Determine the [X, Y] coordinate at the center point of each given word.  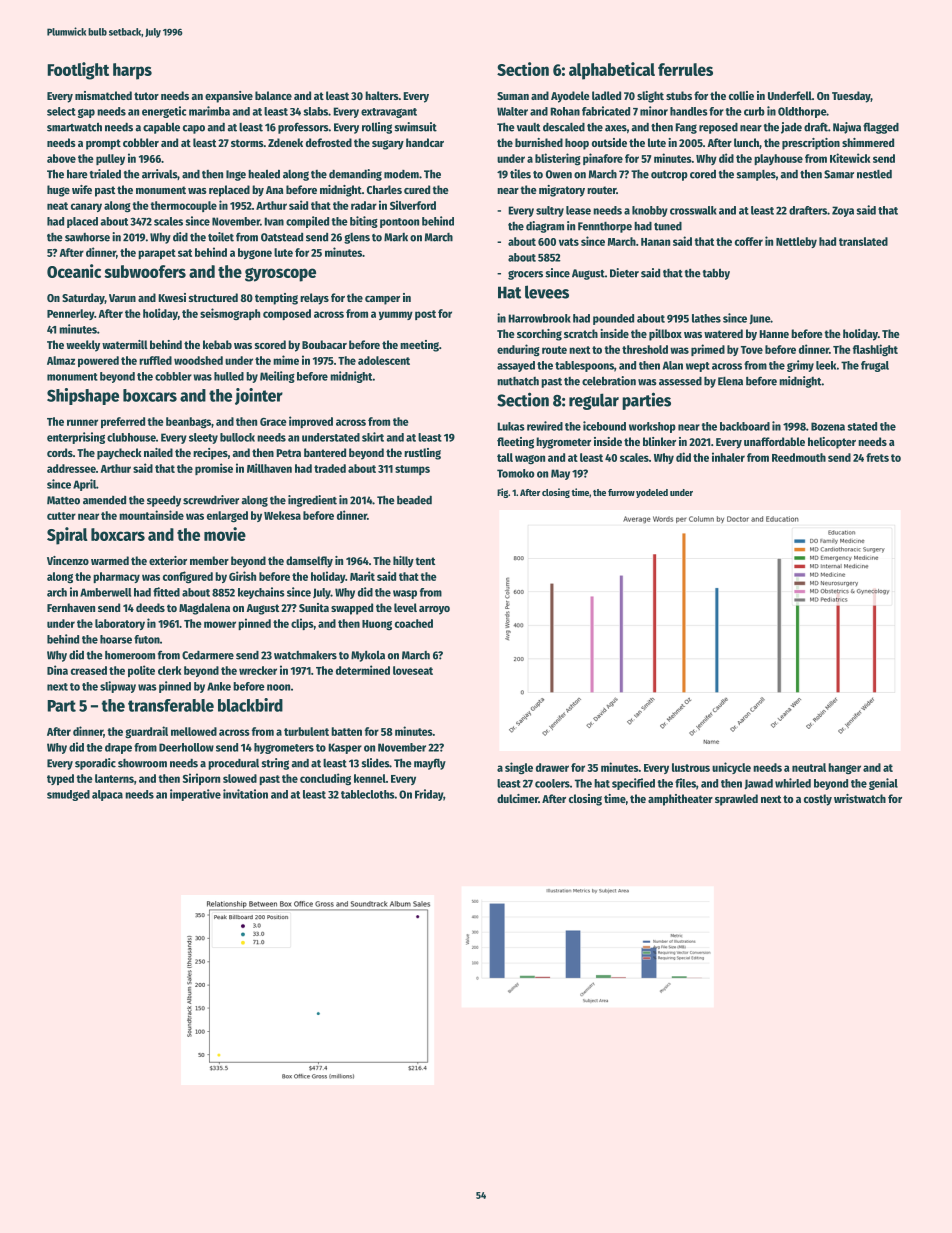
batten [346, 731]
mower [220, 624]
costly [818, 800]
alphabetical [612, 71]
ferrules [685, 69]
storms [247, 143]
